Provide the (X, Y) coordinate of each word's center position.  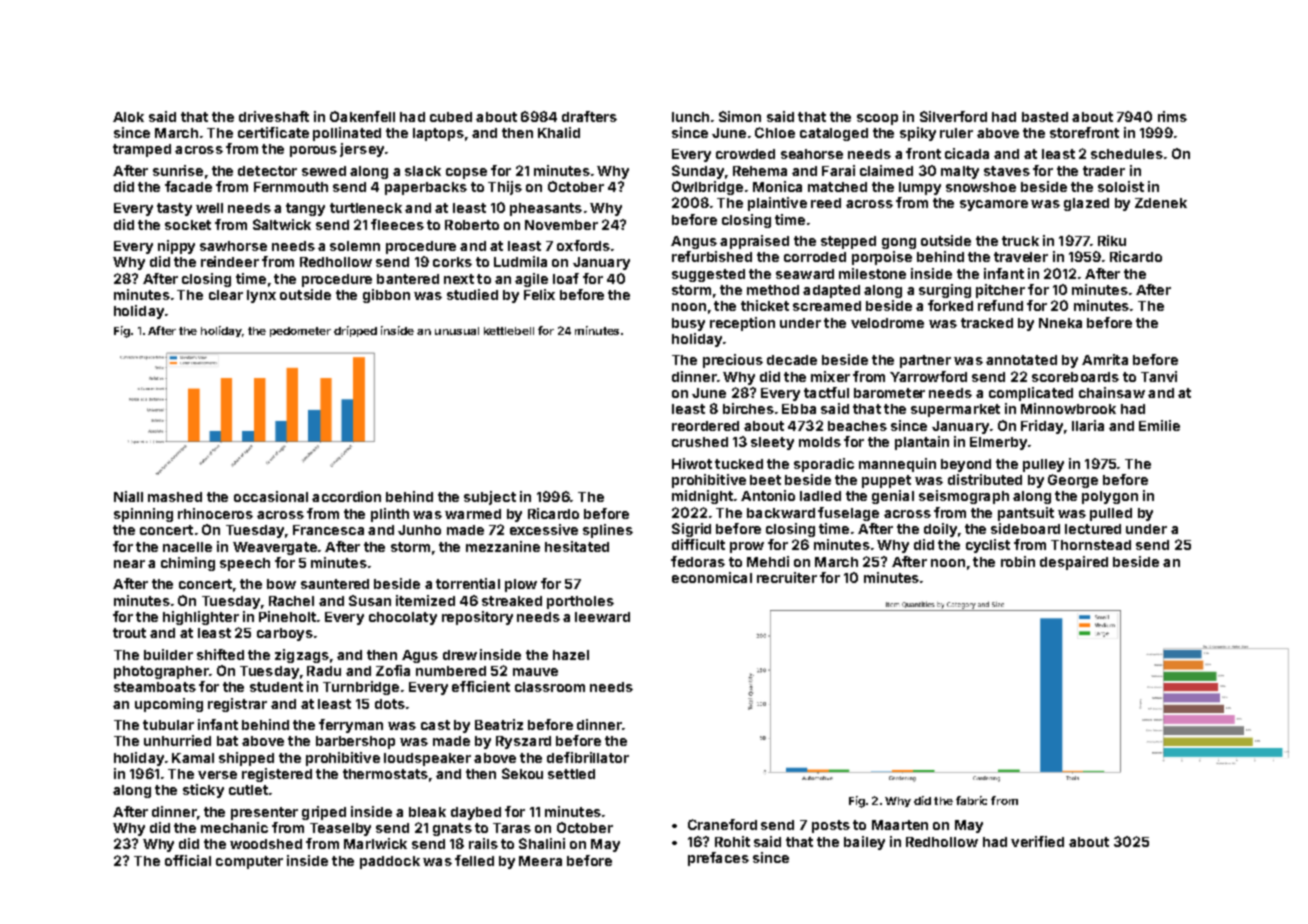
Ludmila (520, 261)
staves (1007, 171)
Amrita (1105, 359)
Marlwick (375, 843)
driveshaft (274, 116)
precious (733, 361)
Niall (128, 496)
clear (226, 295)
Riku (1112, 240)
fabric (971, 800)
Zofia (393, 670)
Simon (740, 116)
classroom (550, 687)
